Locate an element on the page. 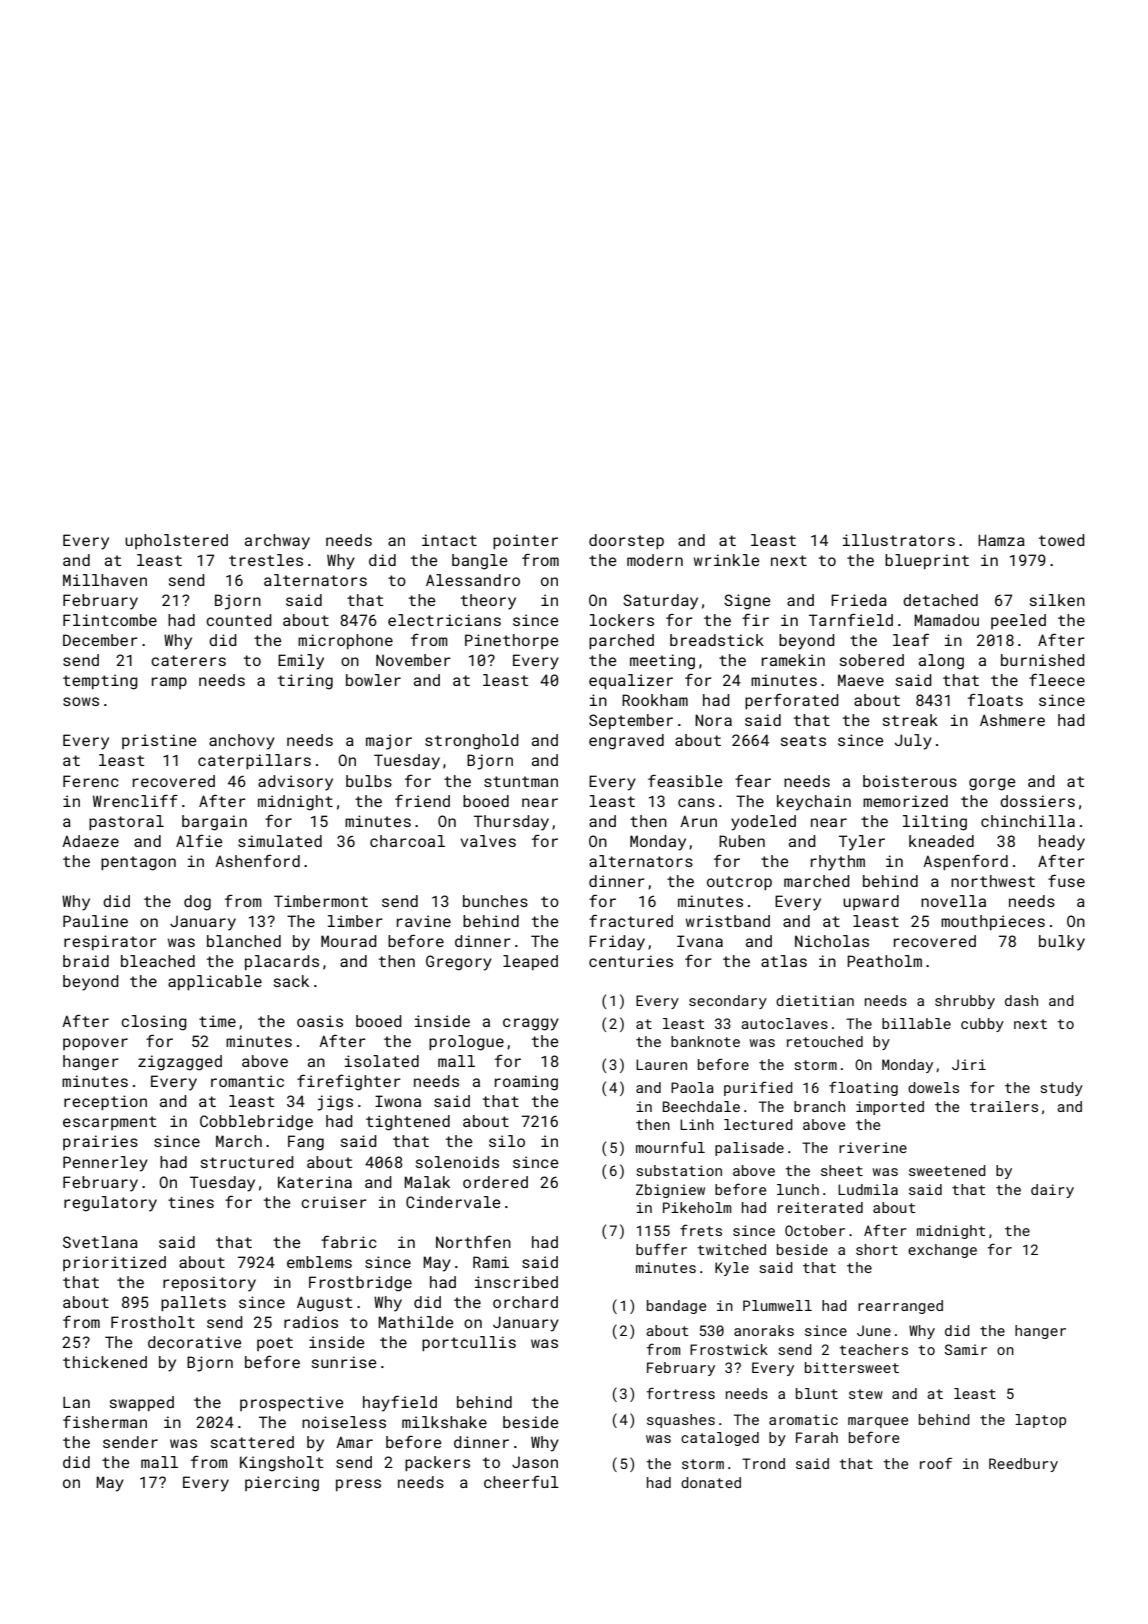  heady is located at coordinates (1062, 843).
